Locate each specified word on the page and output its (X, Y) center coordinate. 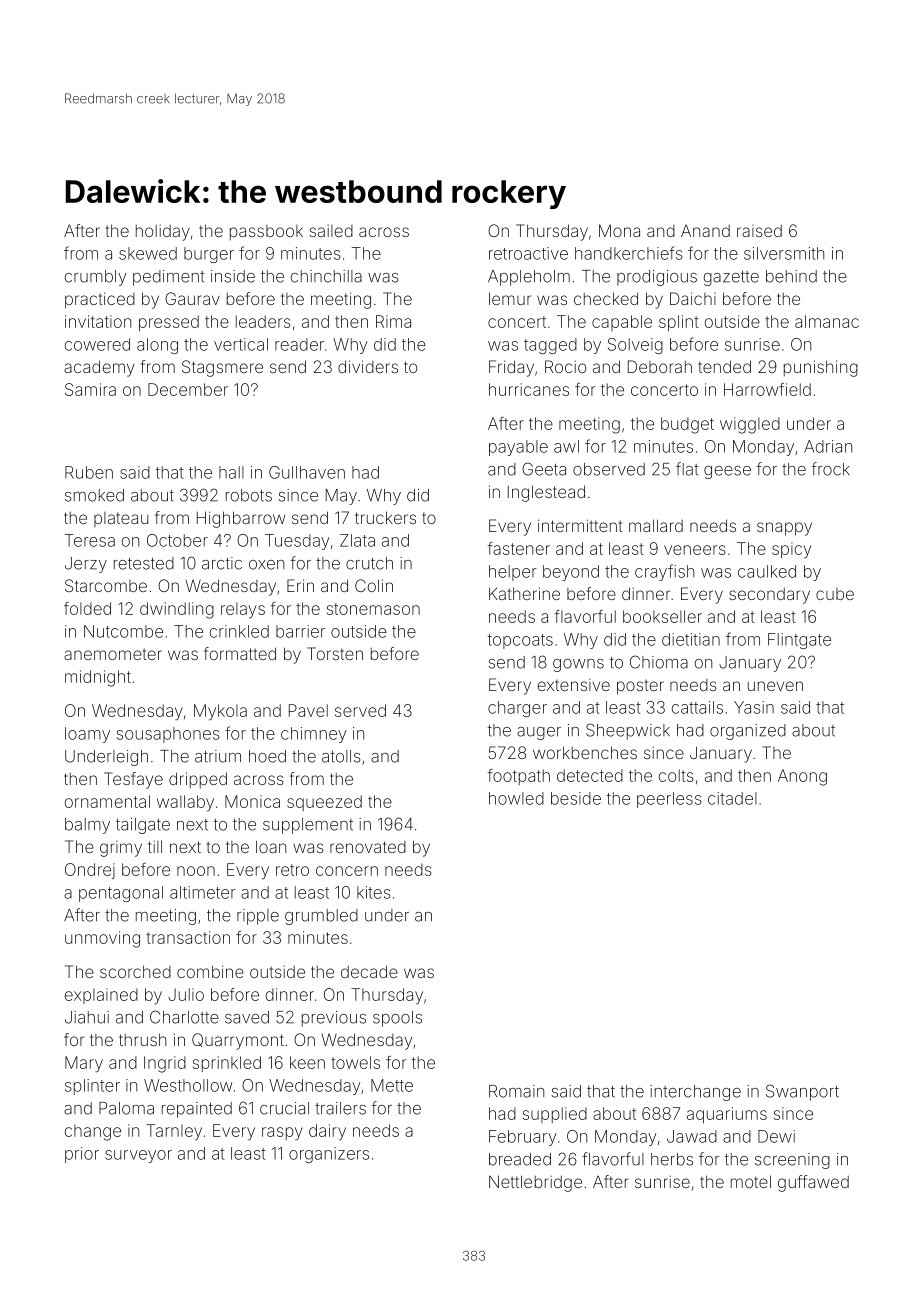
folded (87, 608)
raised (759, 231)
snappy (784, 529)
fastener (519, 548)
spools (397, 1019)
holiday (163, 233)
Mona (619, 230)
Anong (802, 777)
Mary (84, 1064)
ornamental (107, 801)
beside (576, 798)
